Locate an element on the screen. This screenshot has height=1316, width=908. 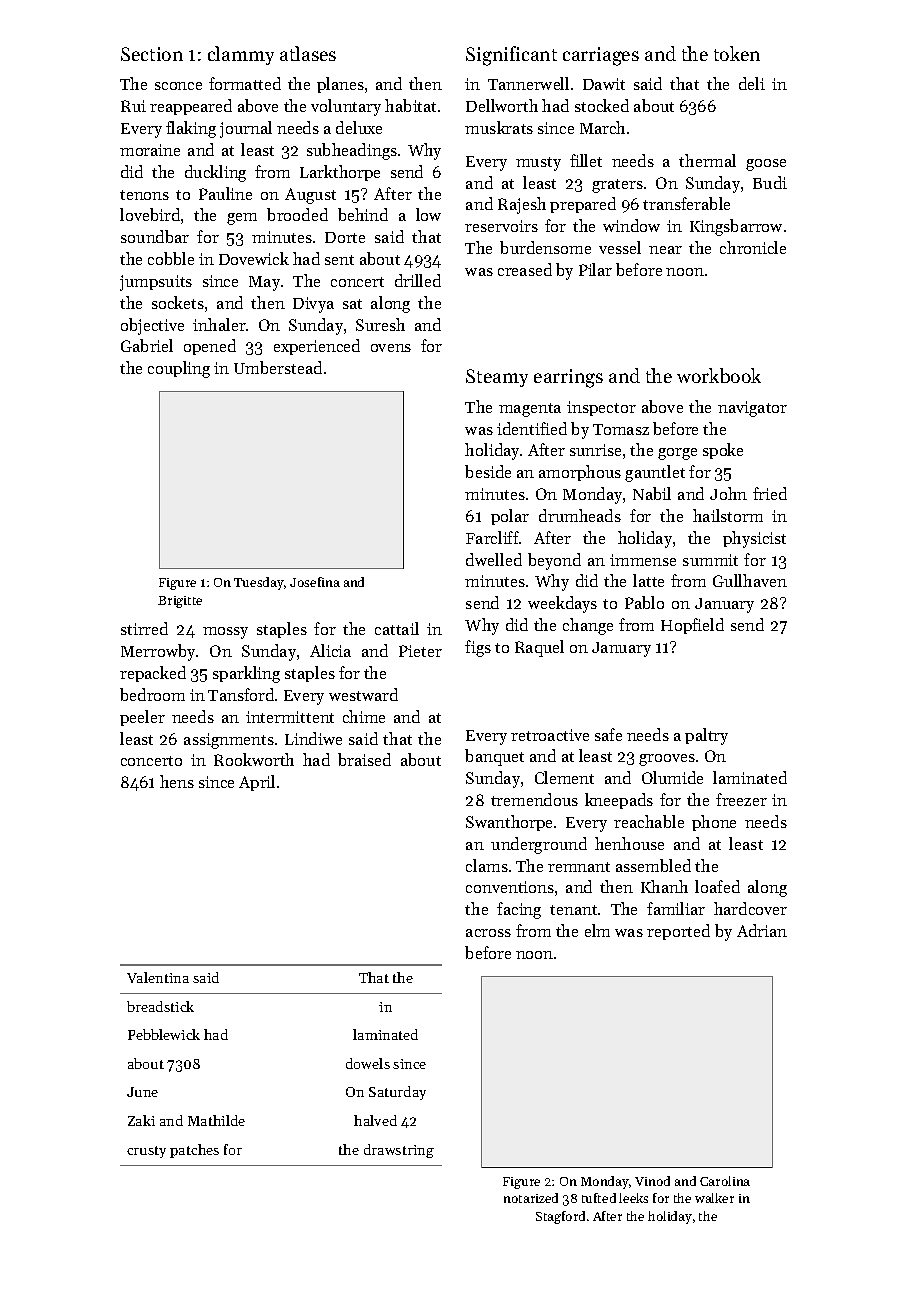
vessel is located at coordinates (620, 247).
